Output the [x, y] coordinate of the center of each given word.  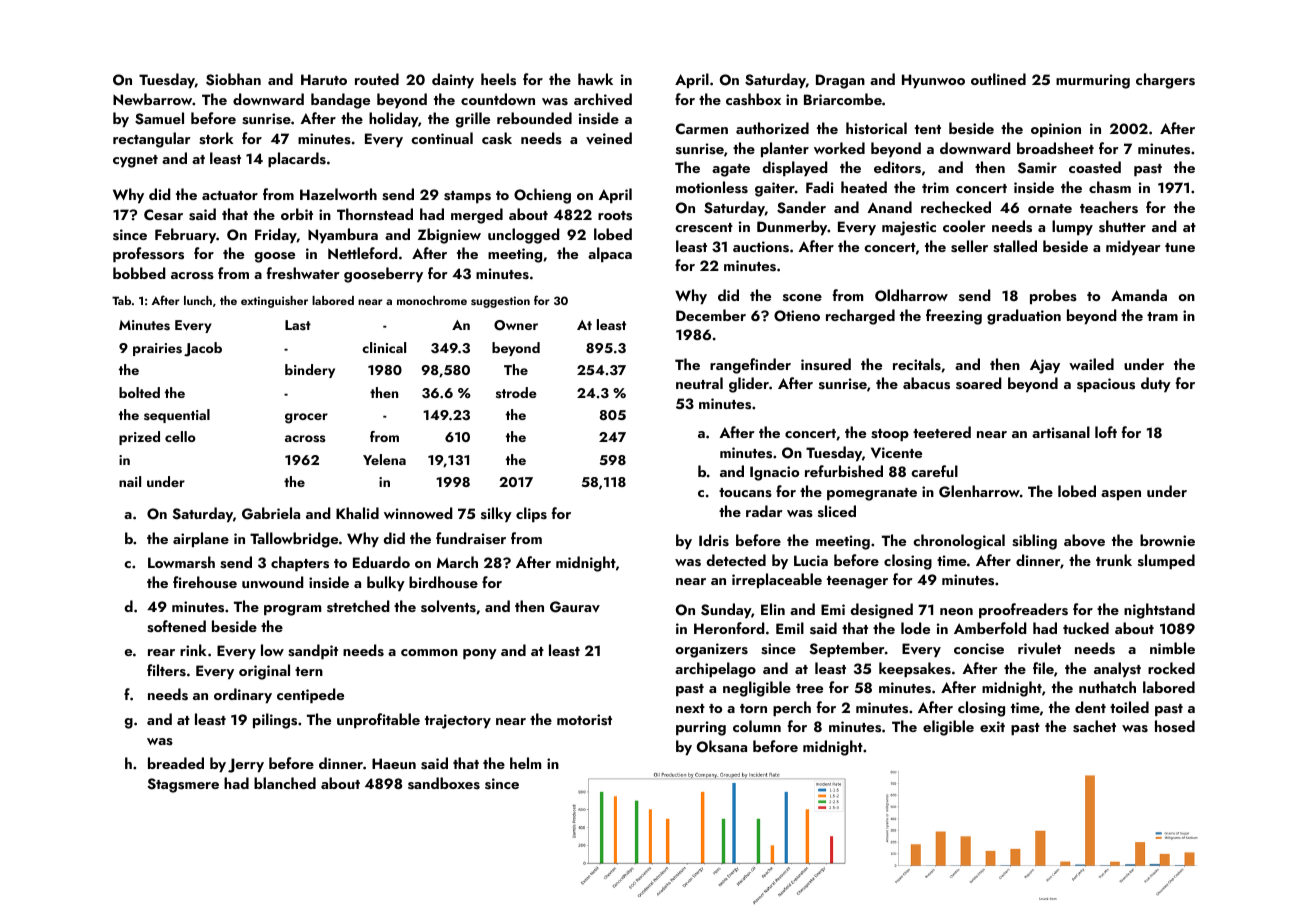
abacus [926, 383]
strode [516, 392]
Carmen [702, 128]
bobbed [139, 273]
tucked [1086, 628]
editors [897, 167]
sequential [177, 416]
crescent [704, 228]
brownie [1167, 540]
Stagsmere [183, 785]
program [292, 610]
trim [935, 187]
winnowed [418, 513]
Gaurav [575, 607]
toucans [745, 493]
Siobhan [233, 79]
